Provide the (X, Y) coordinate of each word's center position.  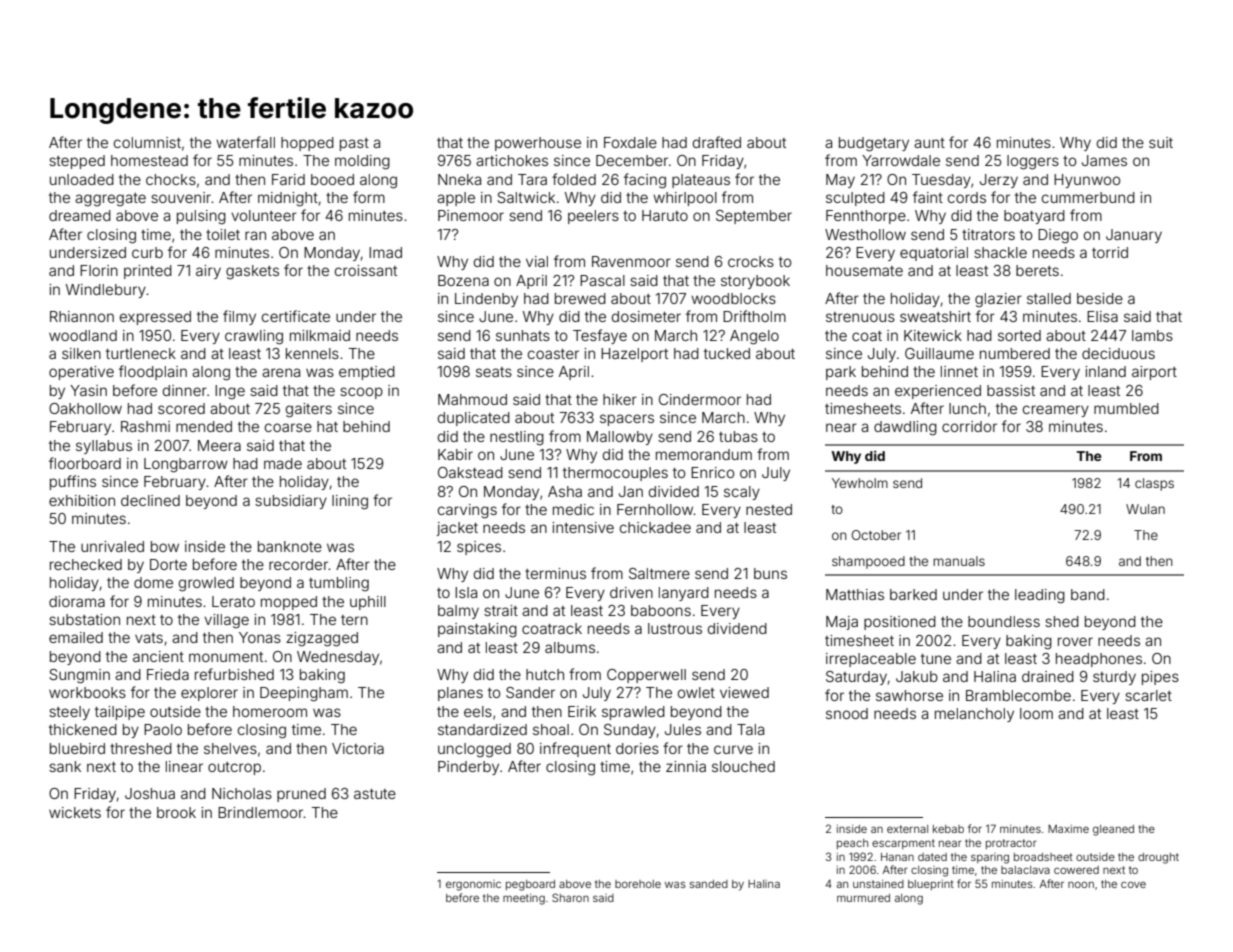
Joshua (150, 793)
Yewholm (860, 483)
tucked (727, 353)
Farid (288, 179)
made (283, 463)
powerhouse (538, 144)
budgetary (874, 144)
